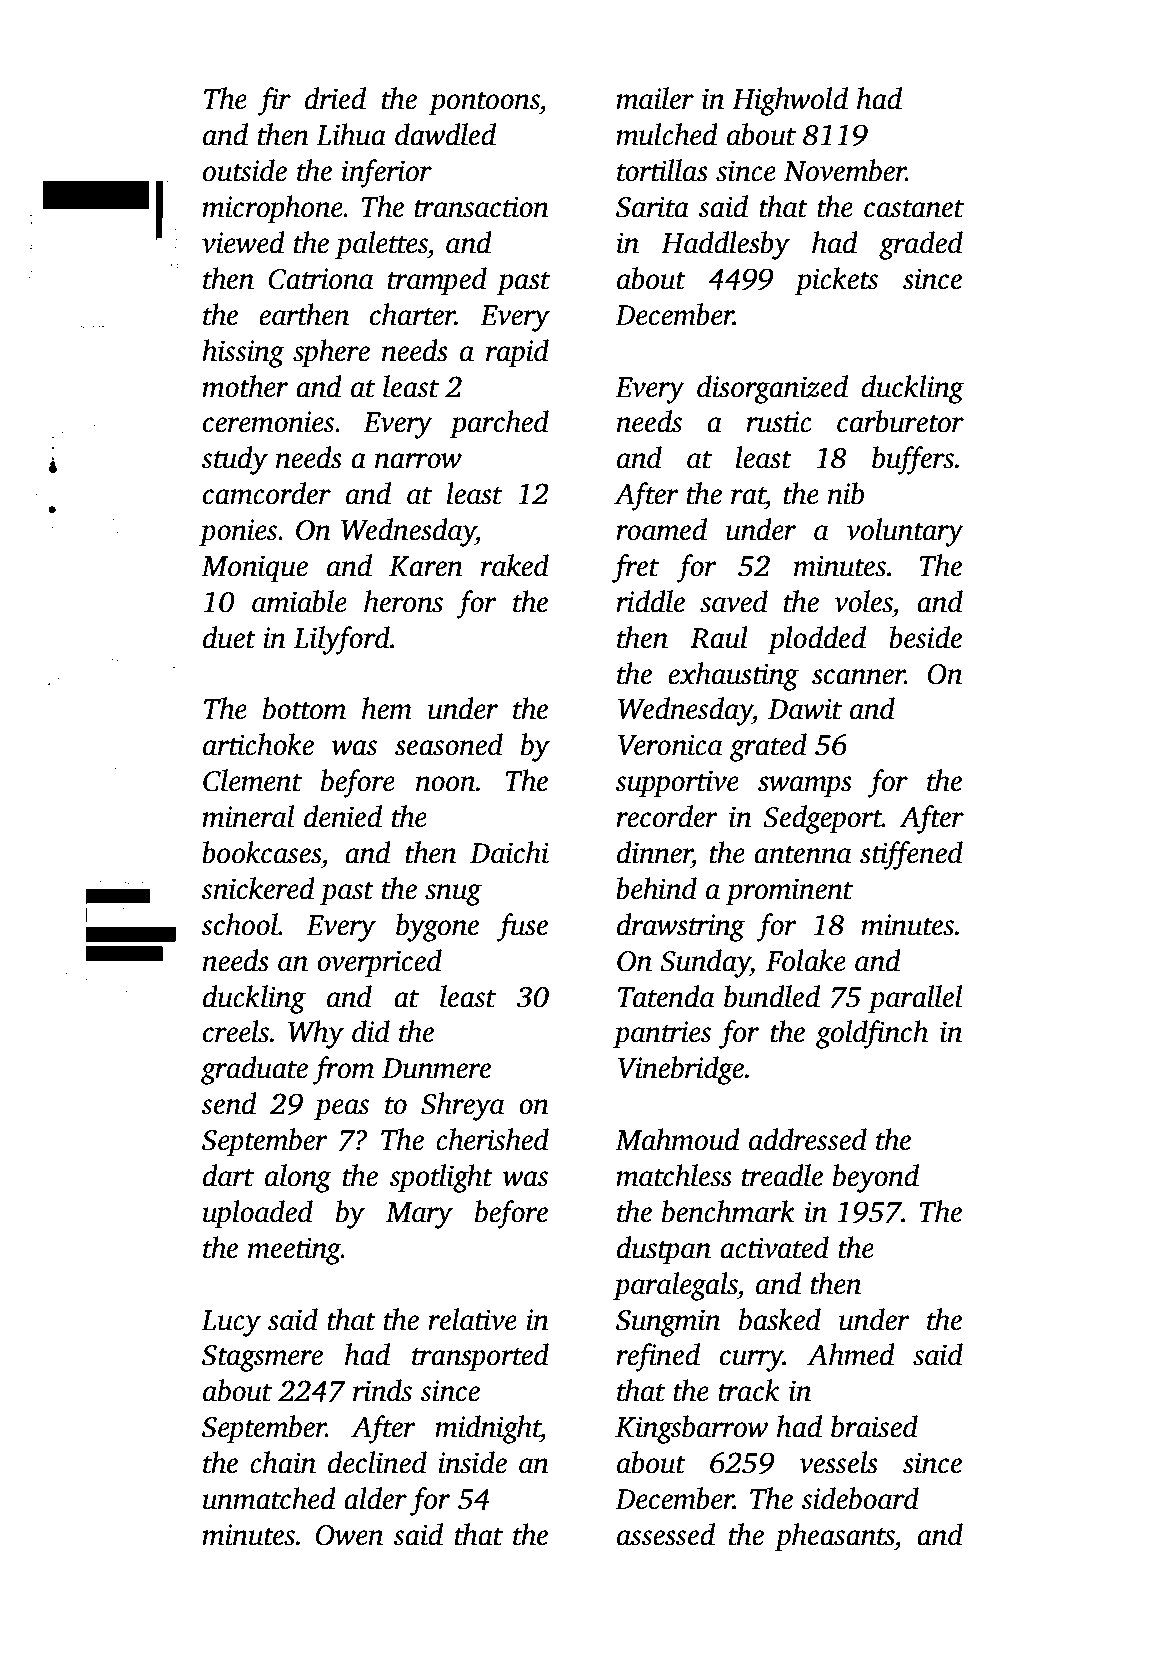 The width and height of the screenshot is (1165, 1654). I want to click on scanner, so click(858, 677).
